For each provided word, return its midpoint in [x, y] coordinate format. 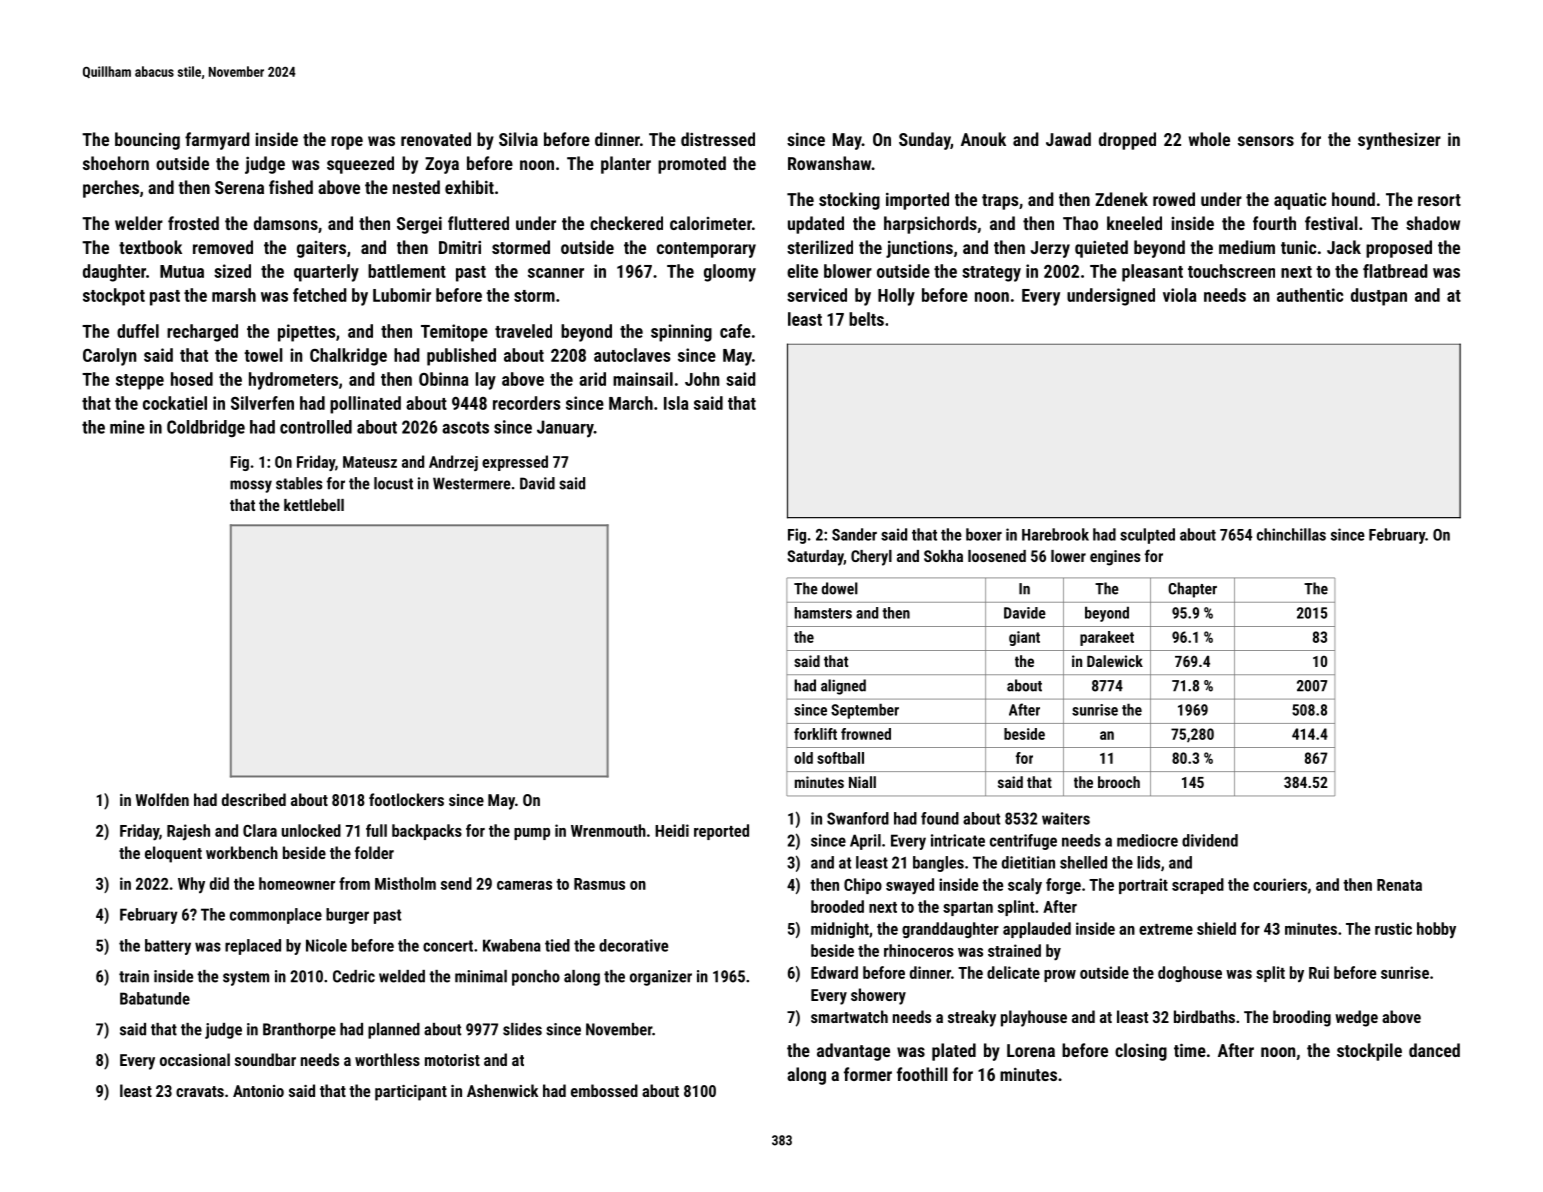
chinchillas [1291, 534]
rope [347, 143]
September [865, 711]
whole [1209, 139]
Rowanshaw [829, 163]
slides [522, 1029]
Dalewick [1115, 661]
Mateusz [370, 462]
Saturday [815, 558]
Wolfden [162, 799]
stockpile [1369, 1052]
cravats [200, 1091]
